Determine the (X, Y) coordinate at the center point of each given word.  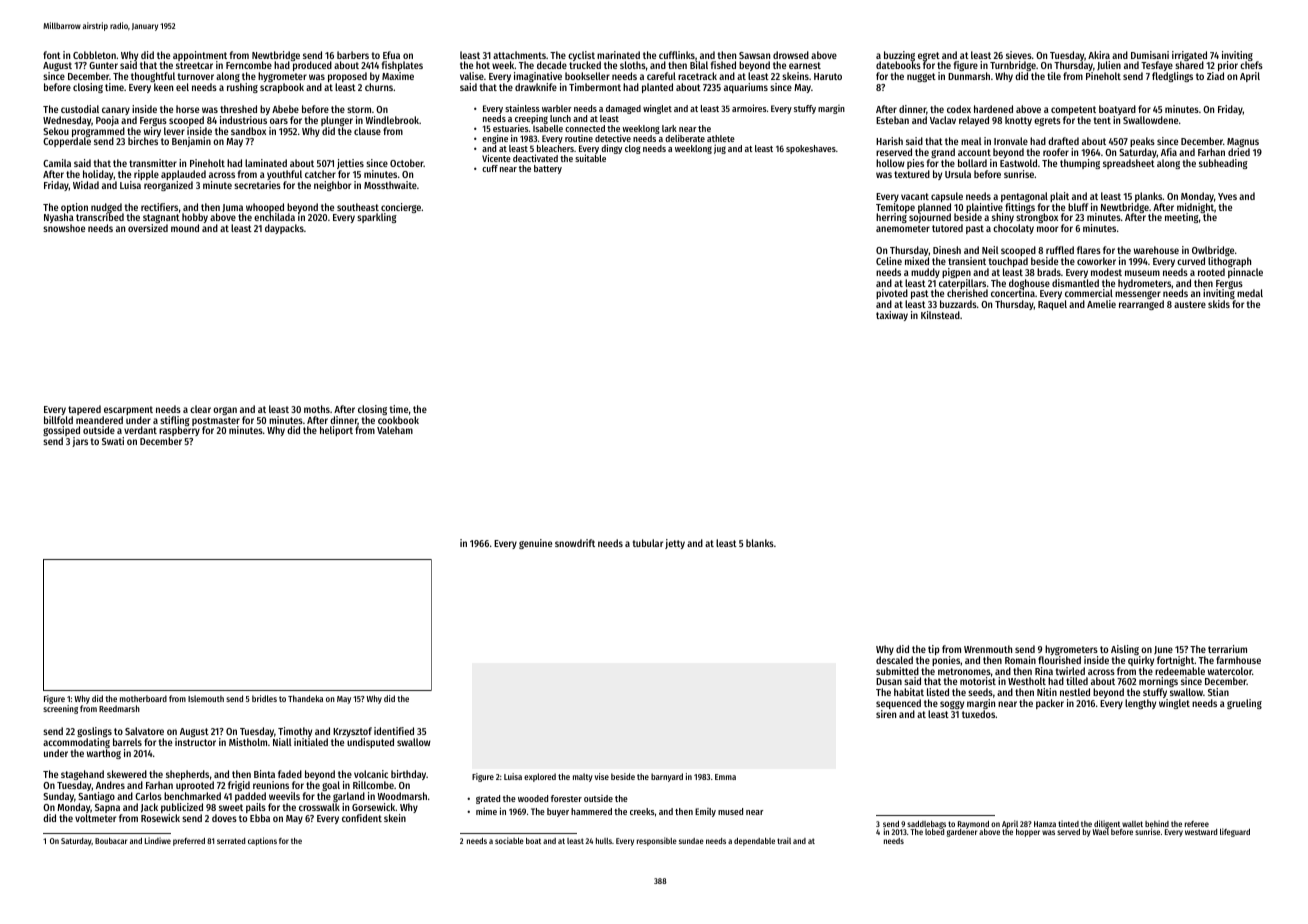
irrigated (1189, 56)
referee (1197, 824)
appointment (200, 56)
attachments (519, 55)
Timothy (295, 732)
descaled (894, 660)
